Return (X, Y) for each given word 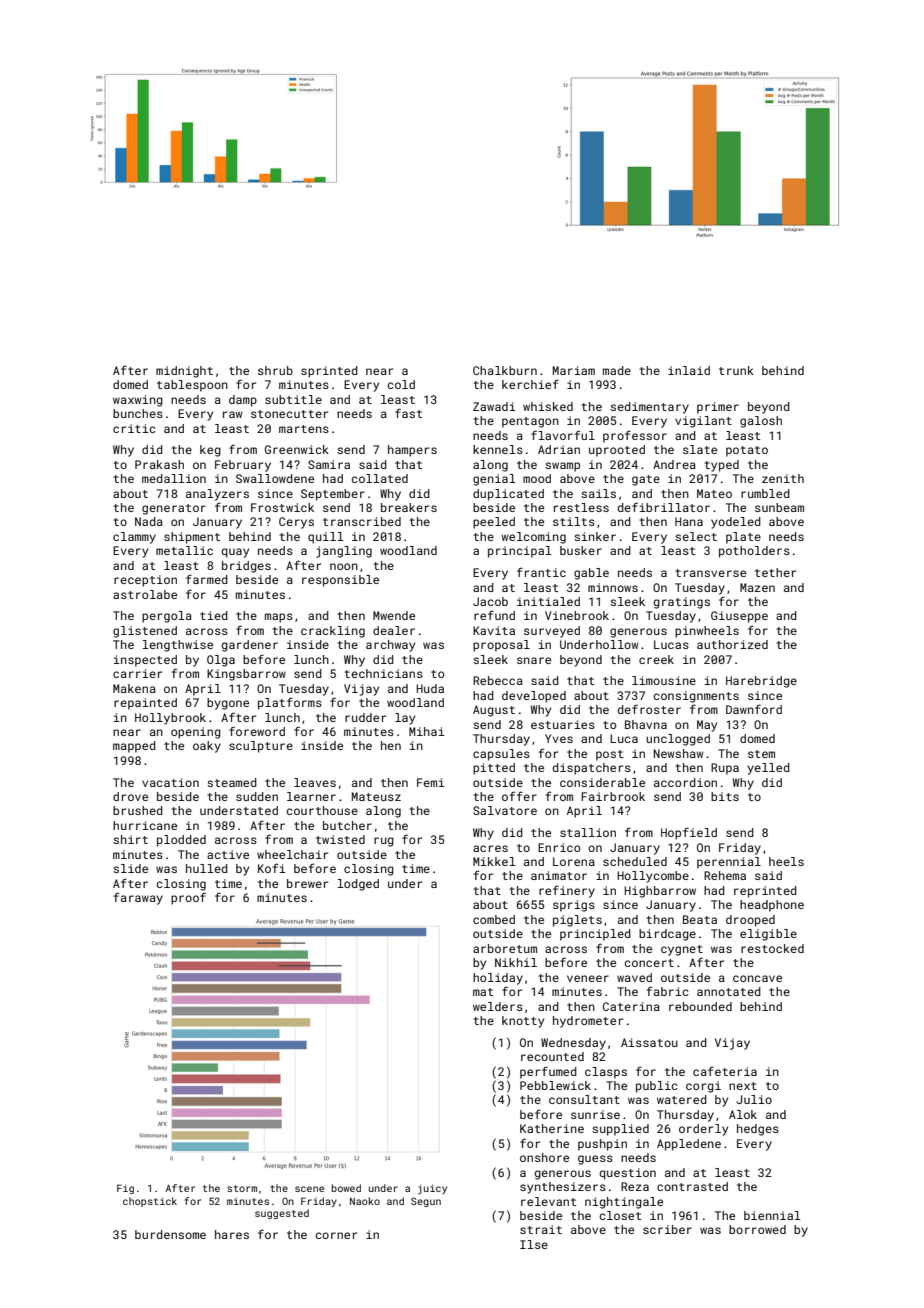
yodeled (736, 523)
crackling (333, 632)
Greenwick (297, 449)
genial (494, 480)
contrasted (692, 1186)
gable (591, 574)
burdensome (170, 1234)
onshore (544, 1157)
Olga (221, 661)
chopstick (150, 1202)
